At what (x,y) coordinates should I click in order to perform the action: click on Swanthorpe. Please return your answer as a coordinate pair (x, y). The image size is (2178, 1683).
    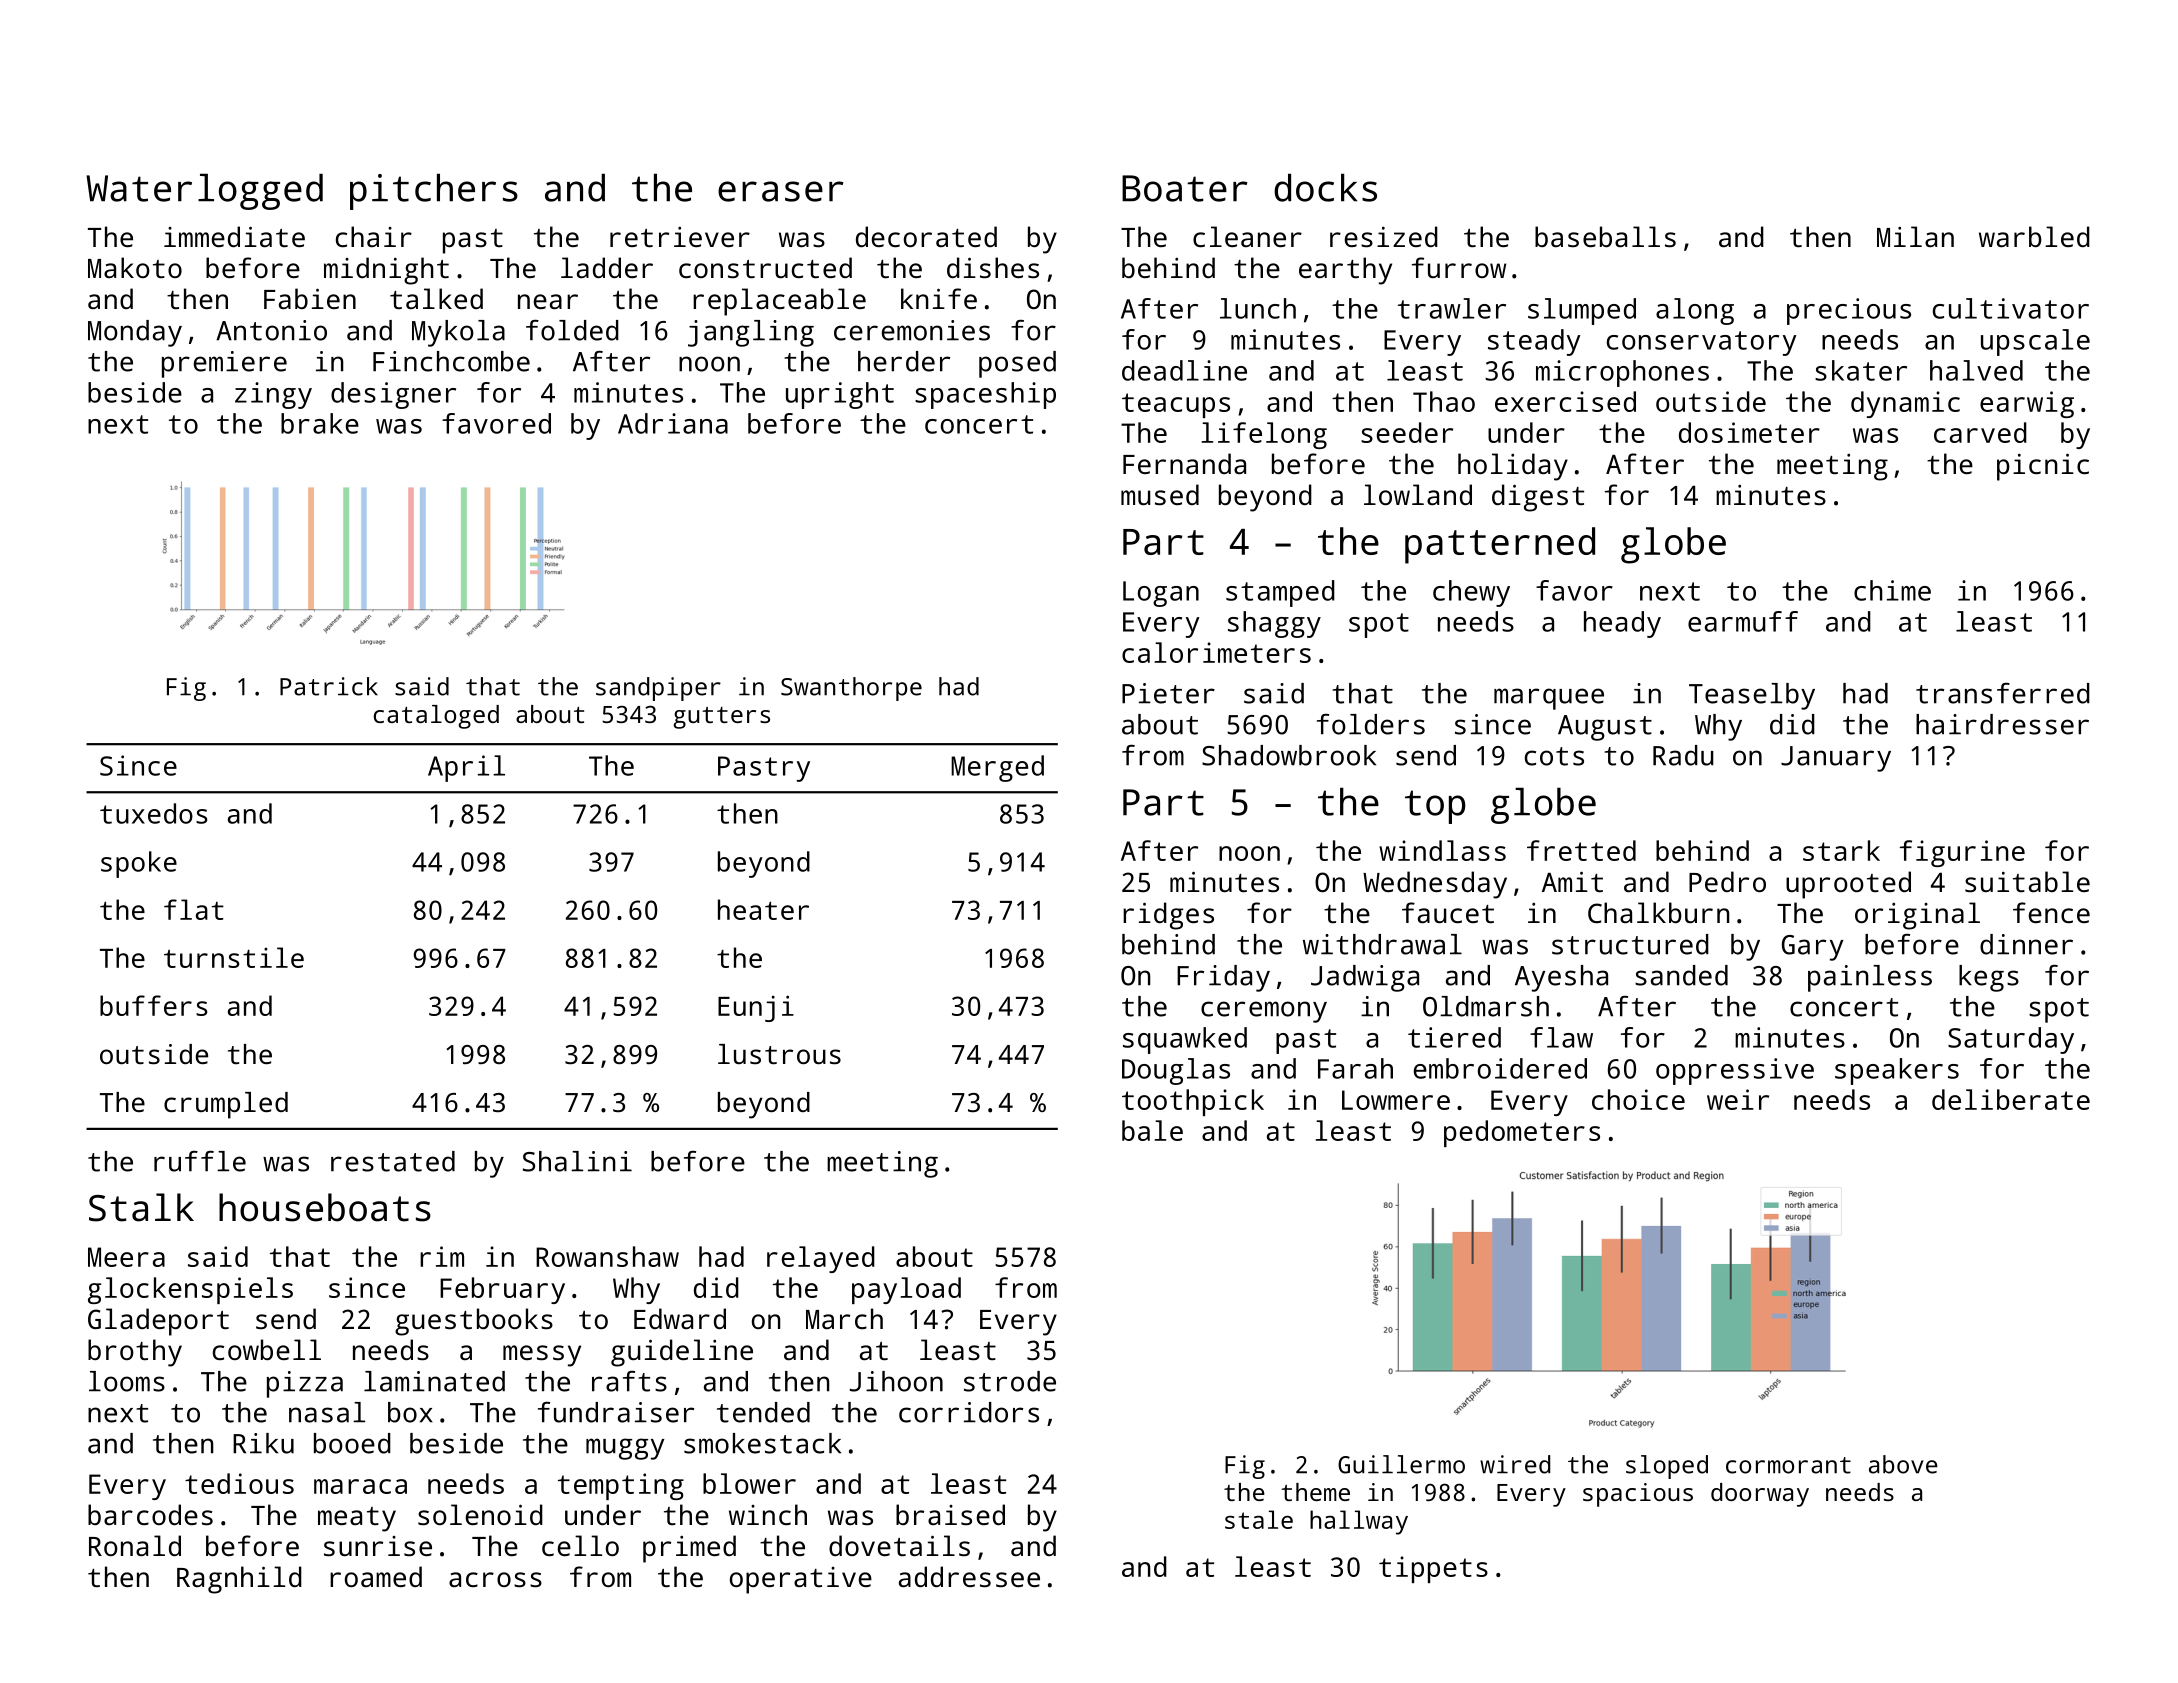
    Looking at the image, I should click on (851, 689).
